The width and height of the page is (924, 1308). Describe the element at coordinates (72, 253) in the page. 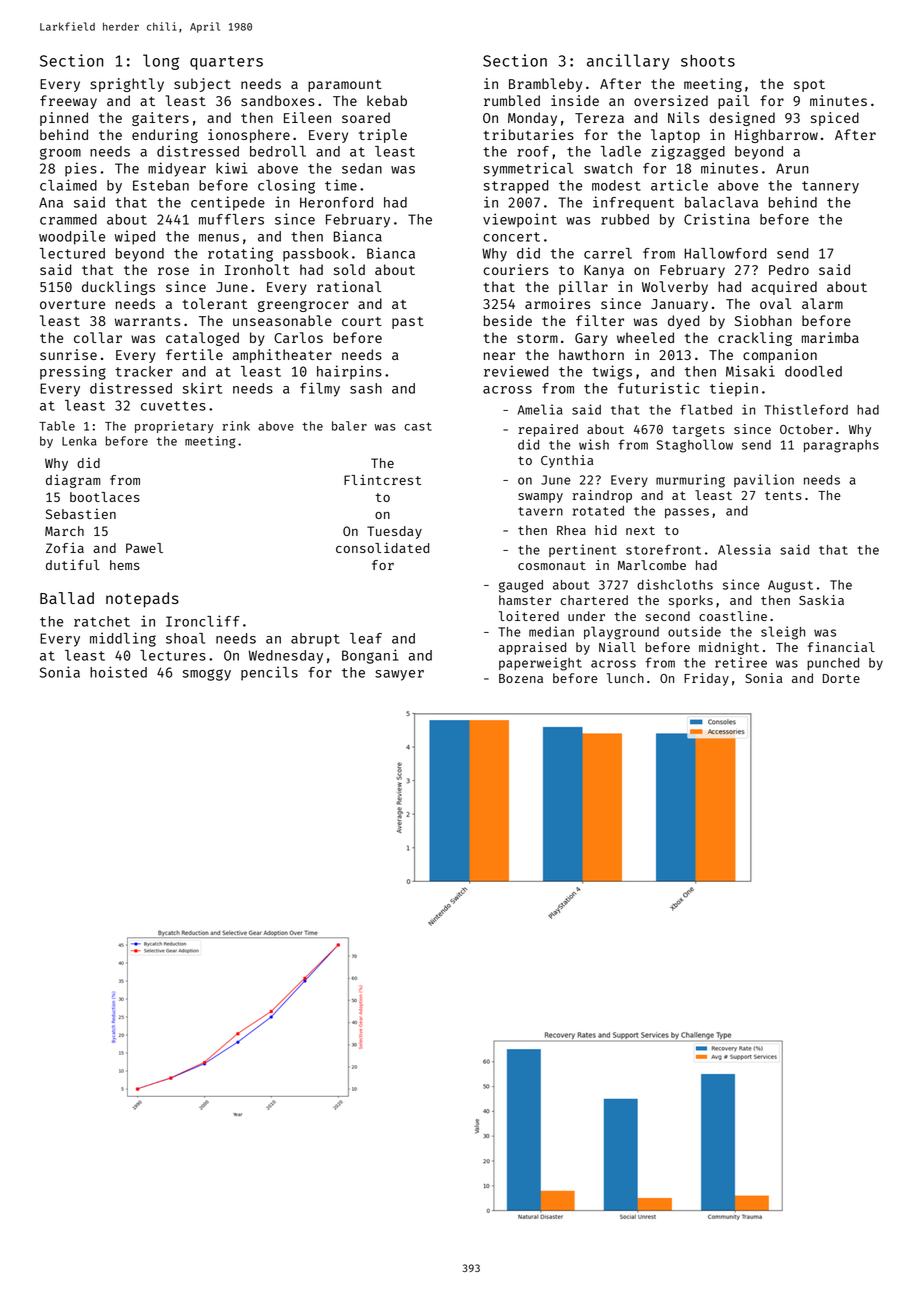

I see `lectured` at that location.
